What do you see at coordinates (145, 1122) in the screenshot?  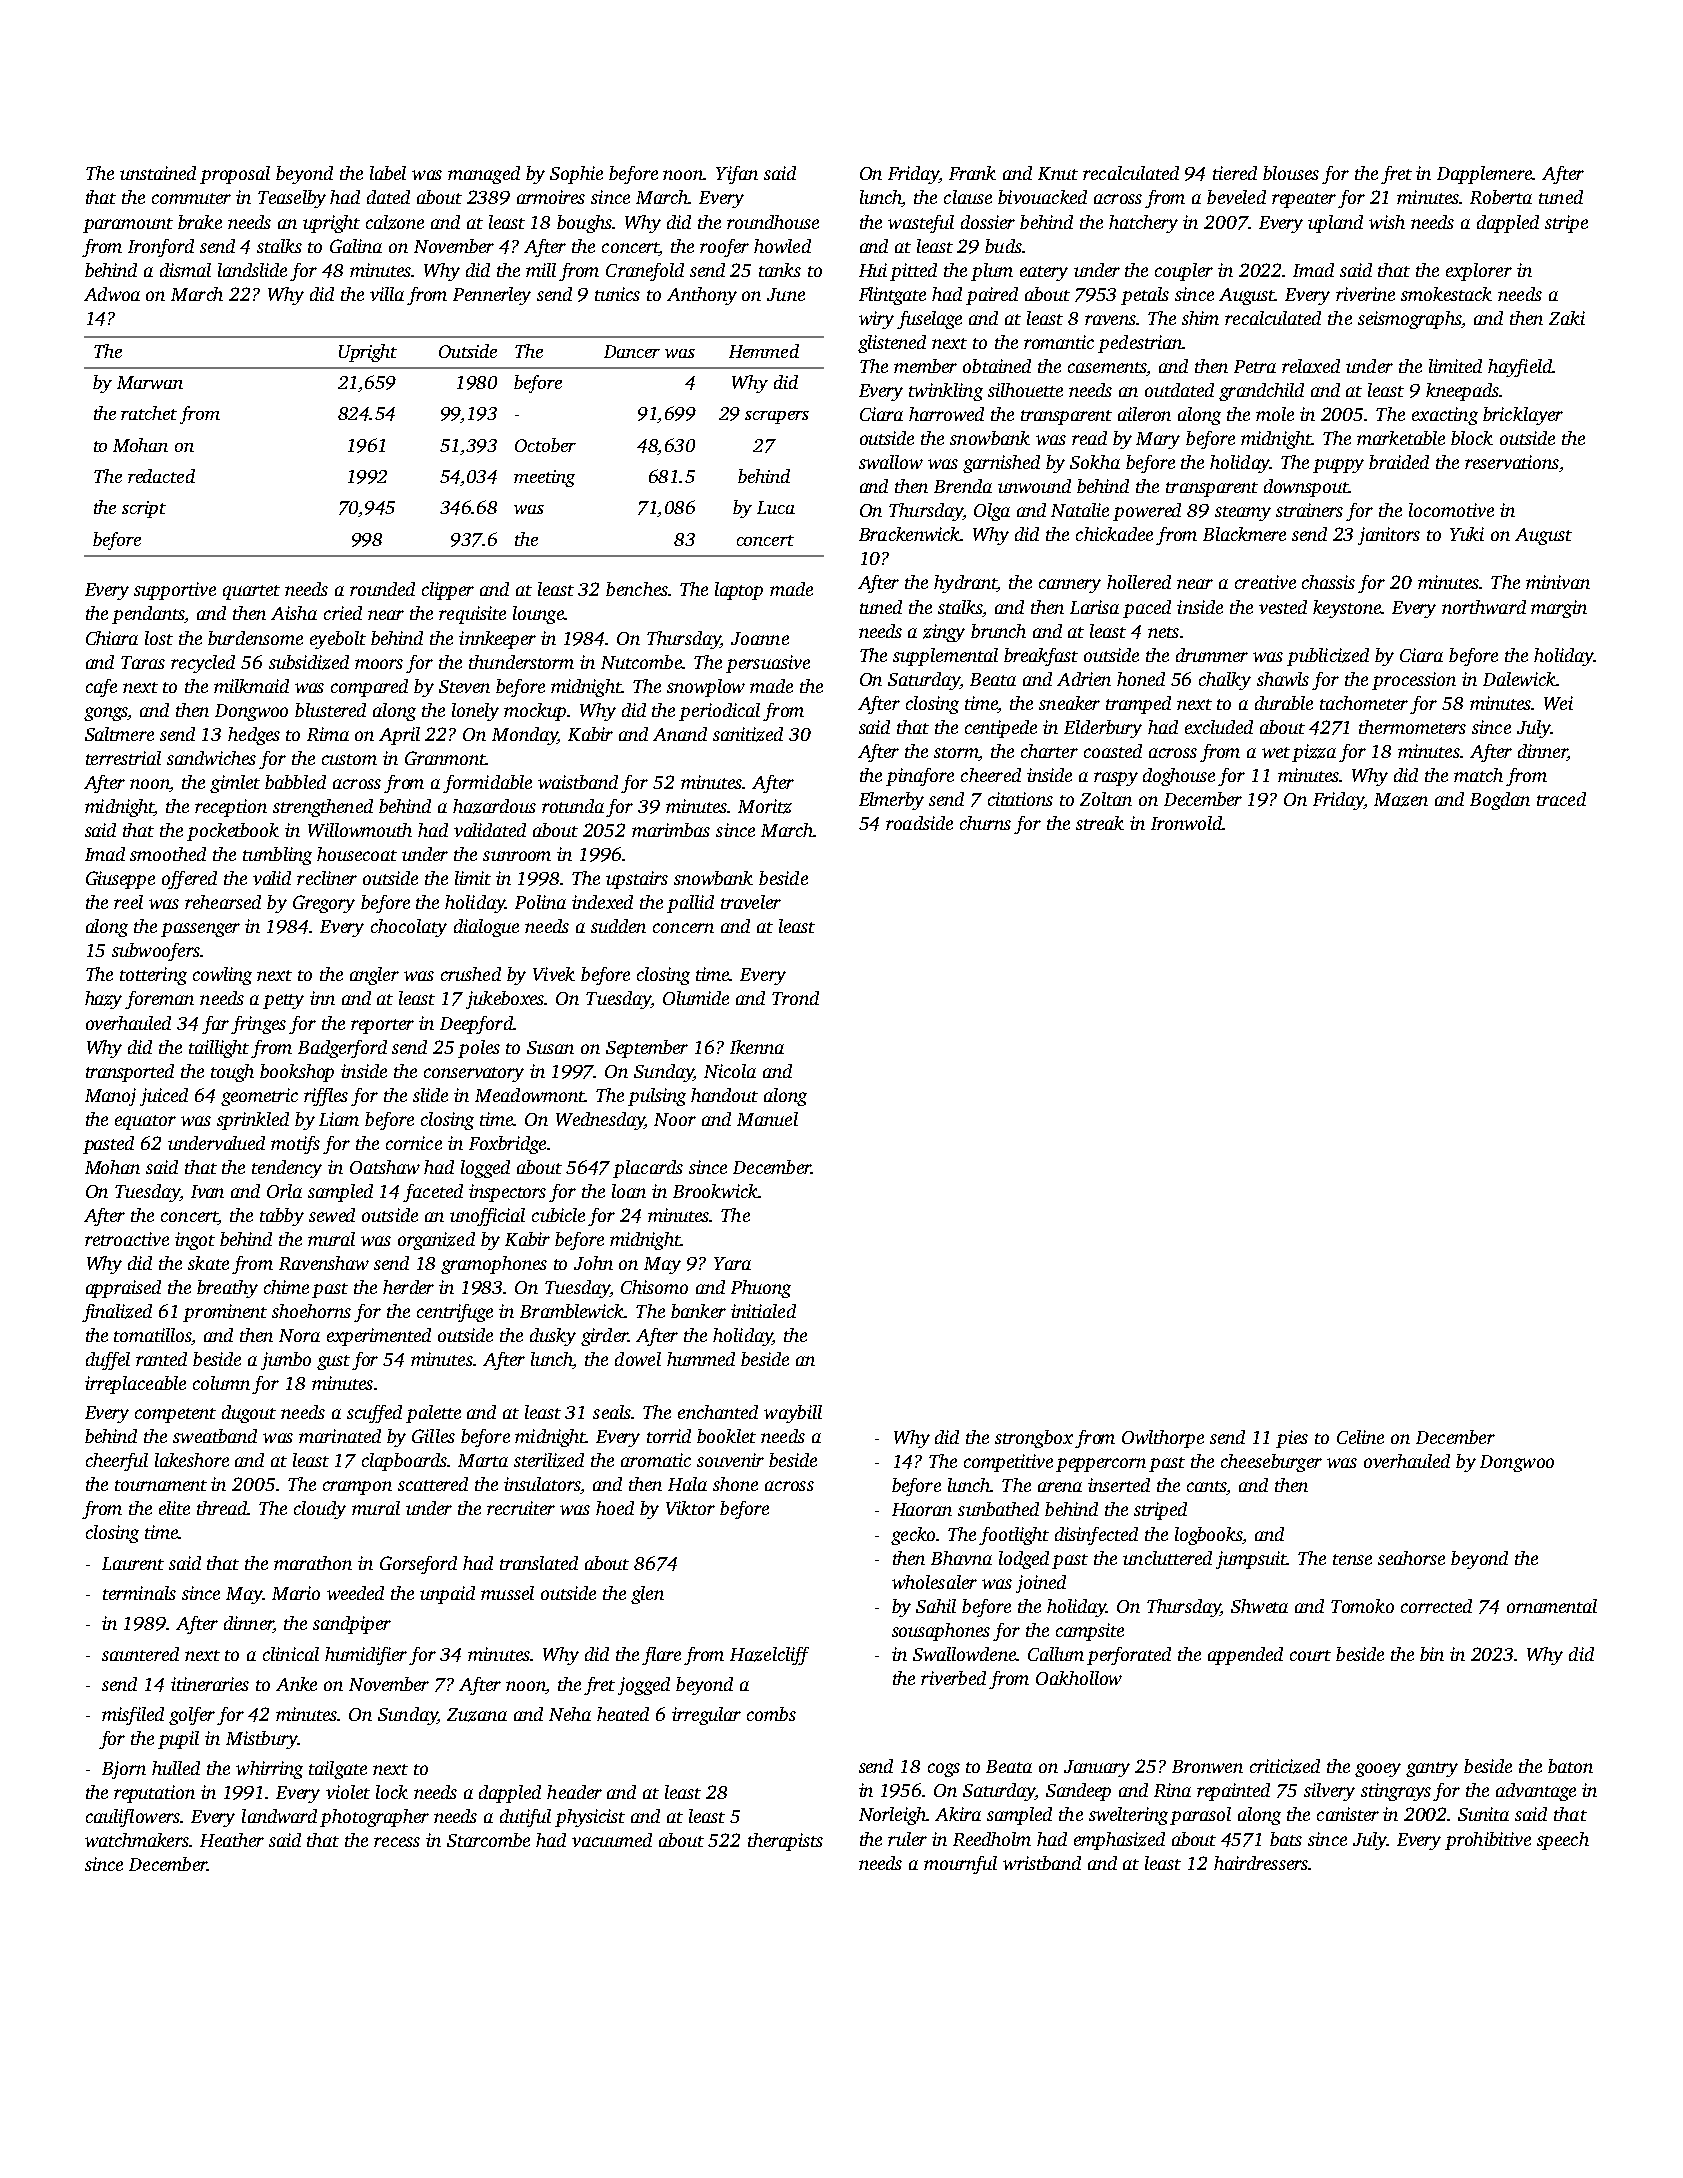 I see `equator` at bounding box center [145, 1122].
